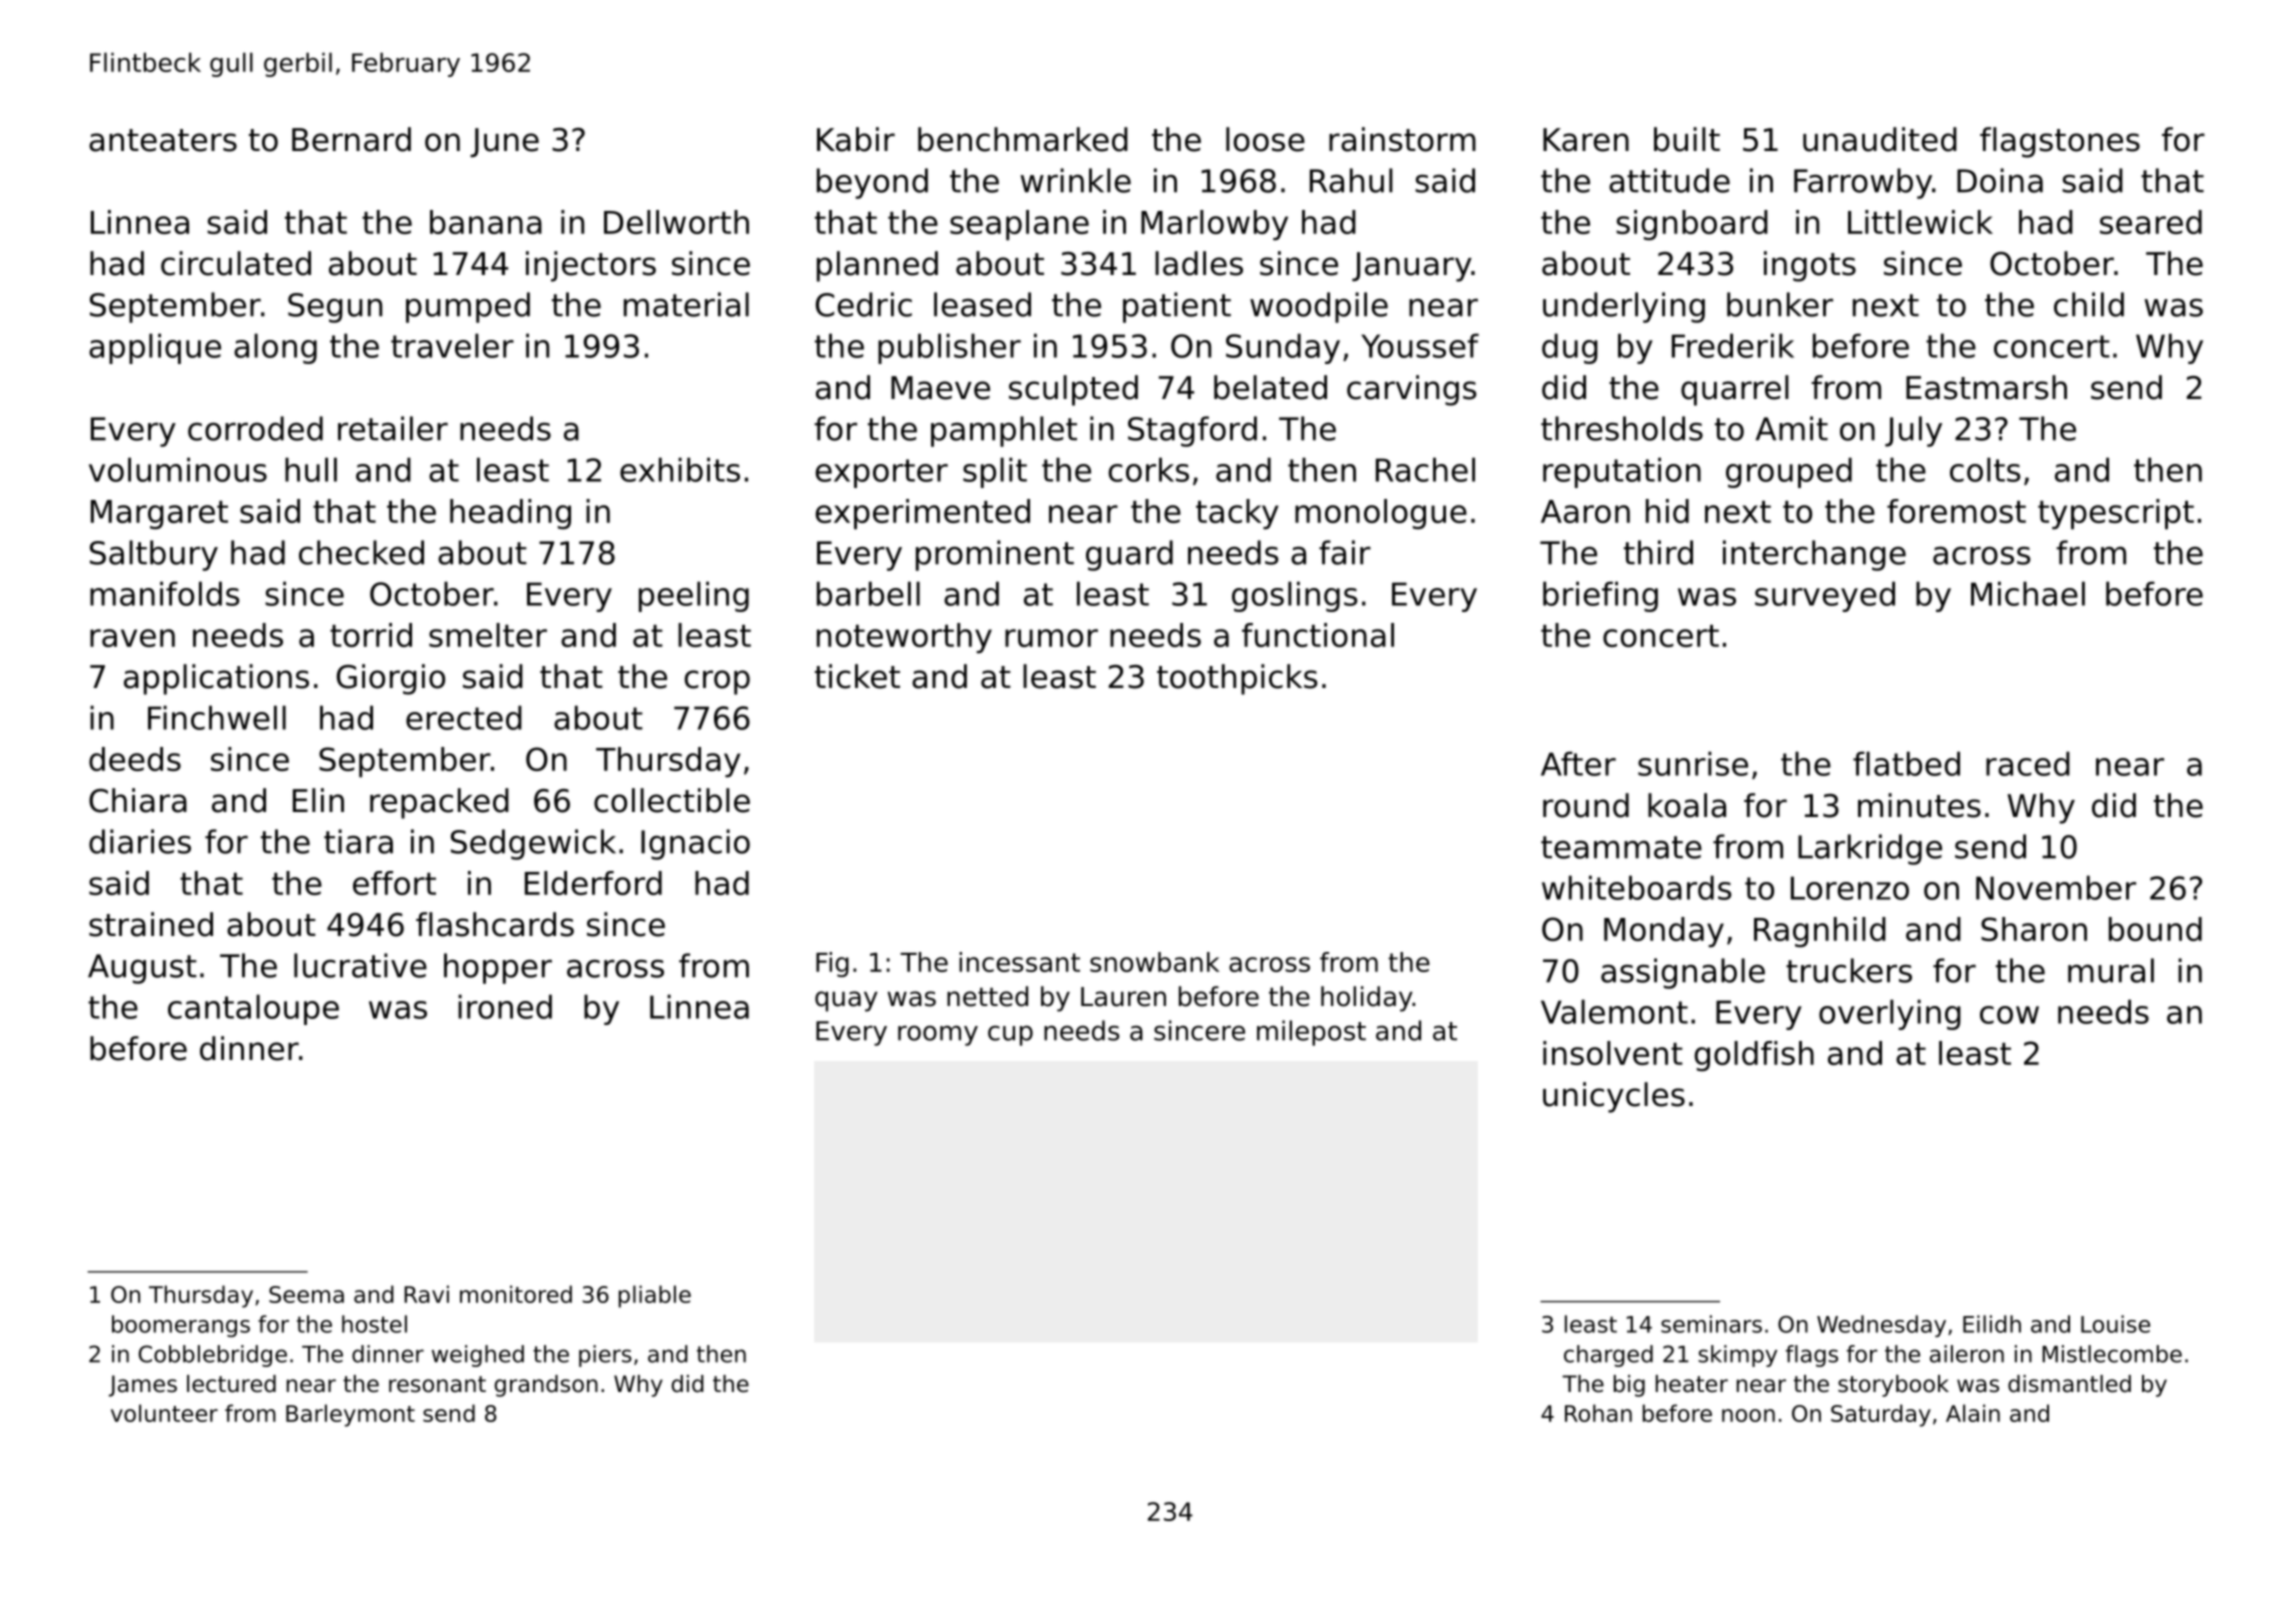 The width and height of the screenshot is (2292, 1620). I want to click on Marlowby, so click(1214, 225).
